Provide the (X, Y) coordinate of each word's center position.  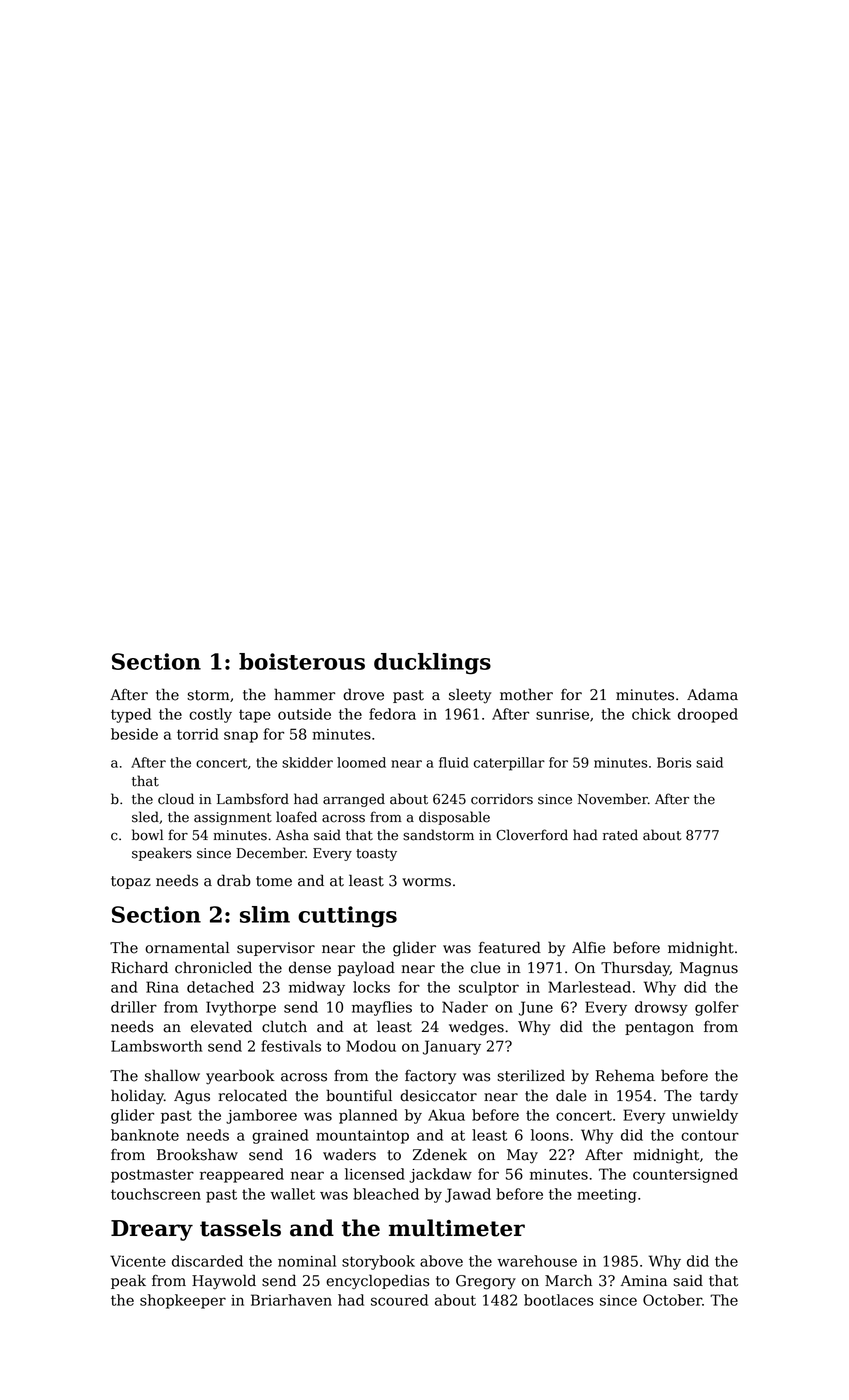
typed (131, 715)
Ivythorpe (241, 1008)
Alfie (588, 947)
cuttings (347, 917)
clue (485, 967)
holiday (137, 1097)
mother (526, 694)
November (613, 799)
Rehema (625, 1075)
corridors (502, 799)
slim (265, 914)
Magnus (709, 969)
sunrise (562, 714)
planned (368, 1116)
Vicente (138, 1261)
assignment (233, 818)
